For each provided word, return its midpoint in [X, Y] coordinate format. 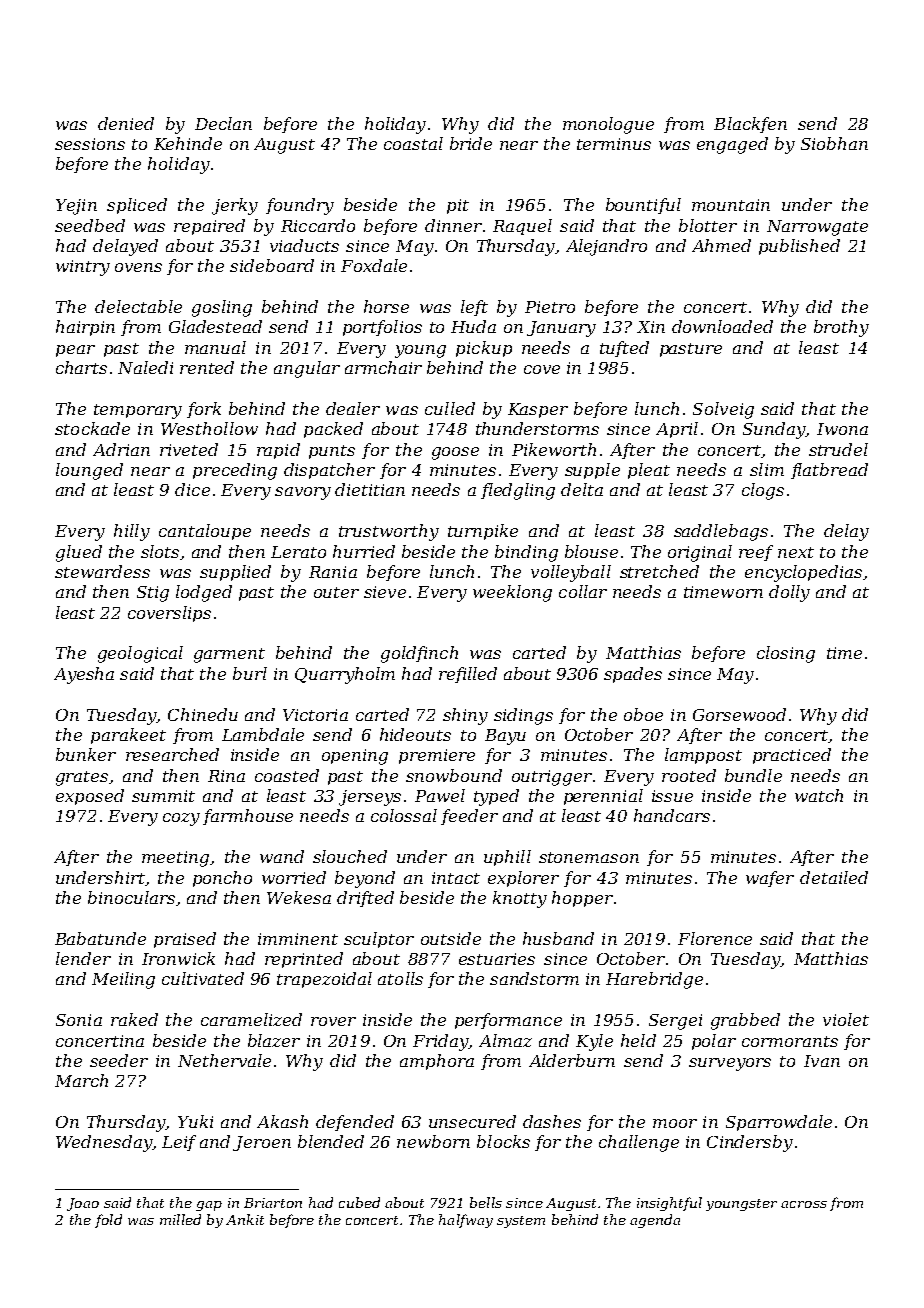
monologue [608, 125]
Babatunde [100, 938]
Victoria [315, 715]
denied [126, 123]
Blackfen [750, 125]
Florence [715, 938]
